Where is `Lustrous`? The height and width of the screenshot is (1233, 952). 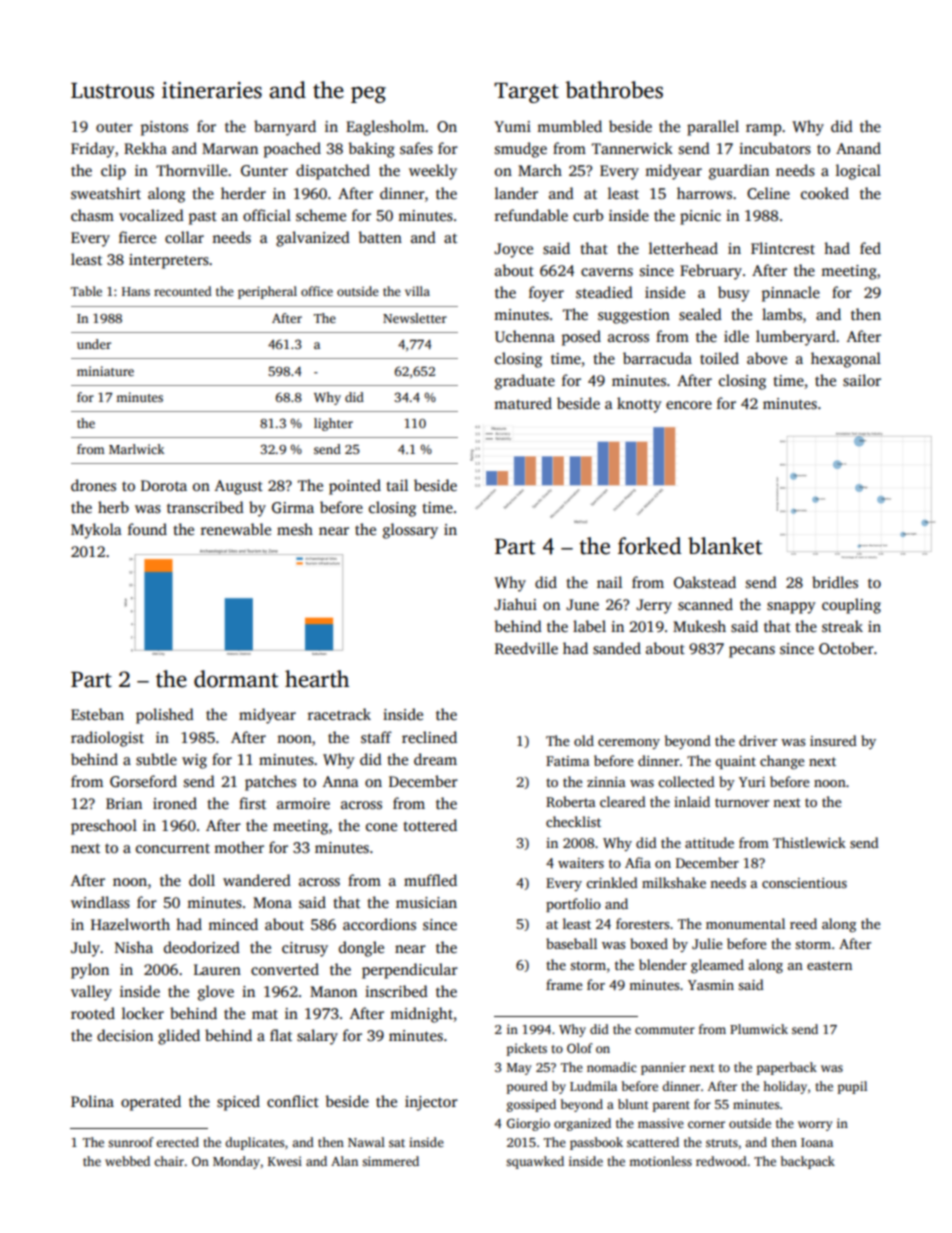
Lustrous is located at coordinates (112, 91).
